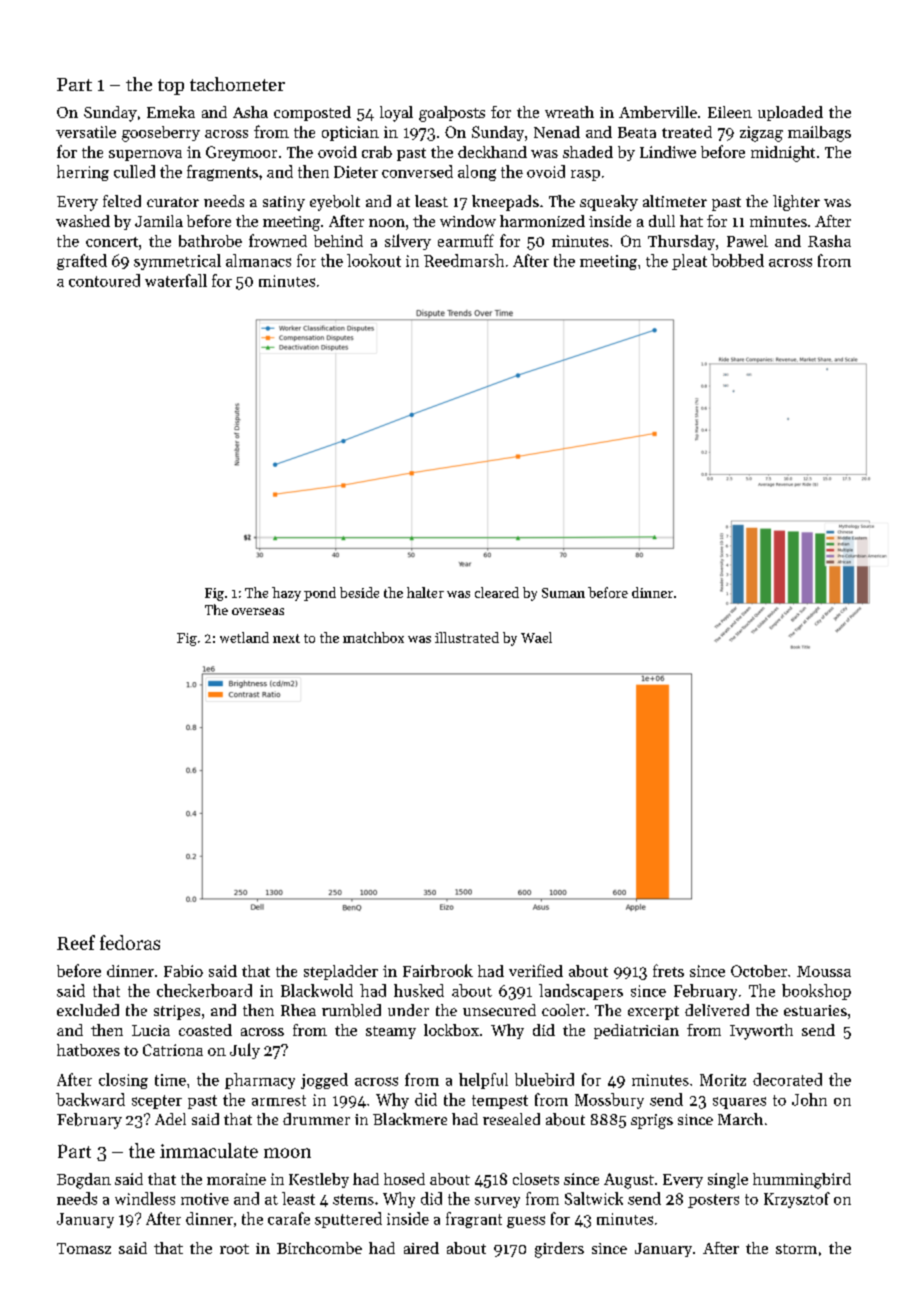  Describe the element at coordinates (244, 637) in the screenshot. I see `wetland` at that location.
